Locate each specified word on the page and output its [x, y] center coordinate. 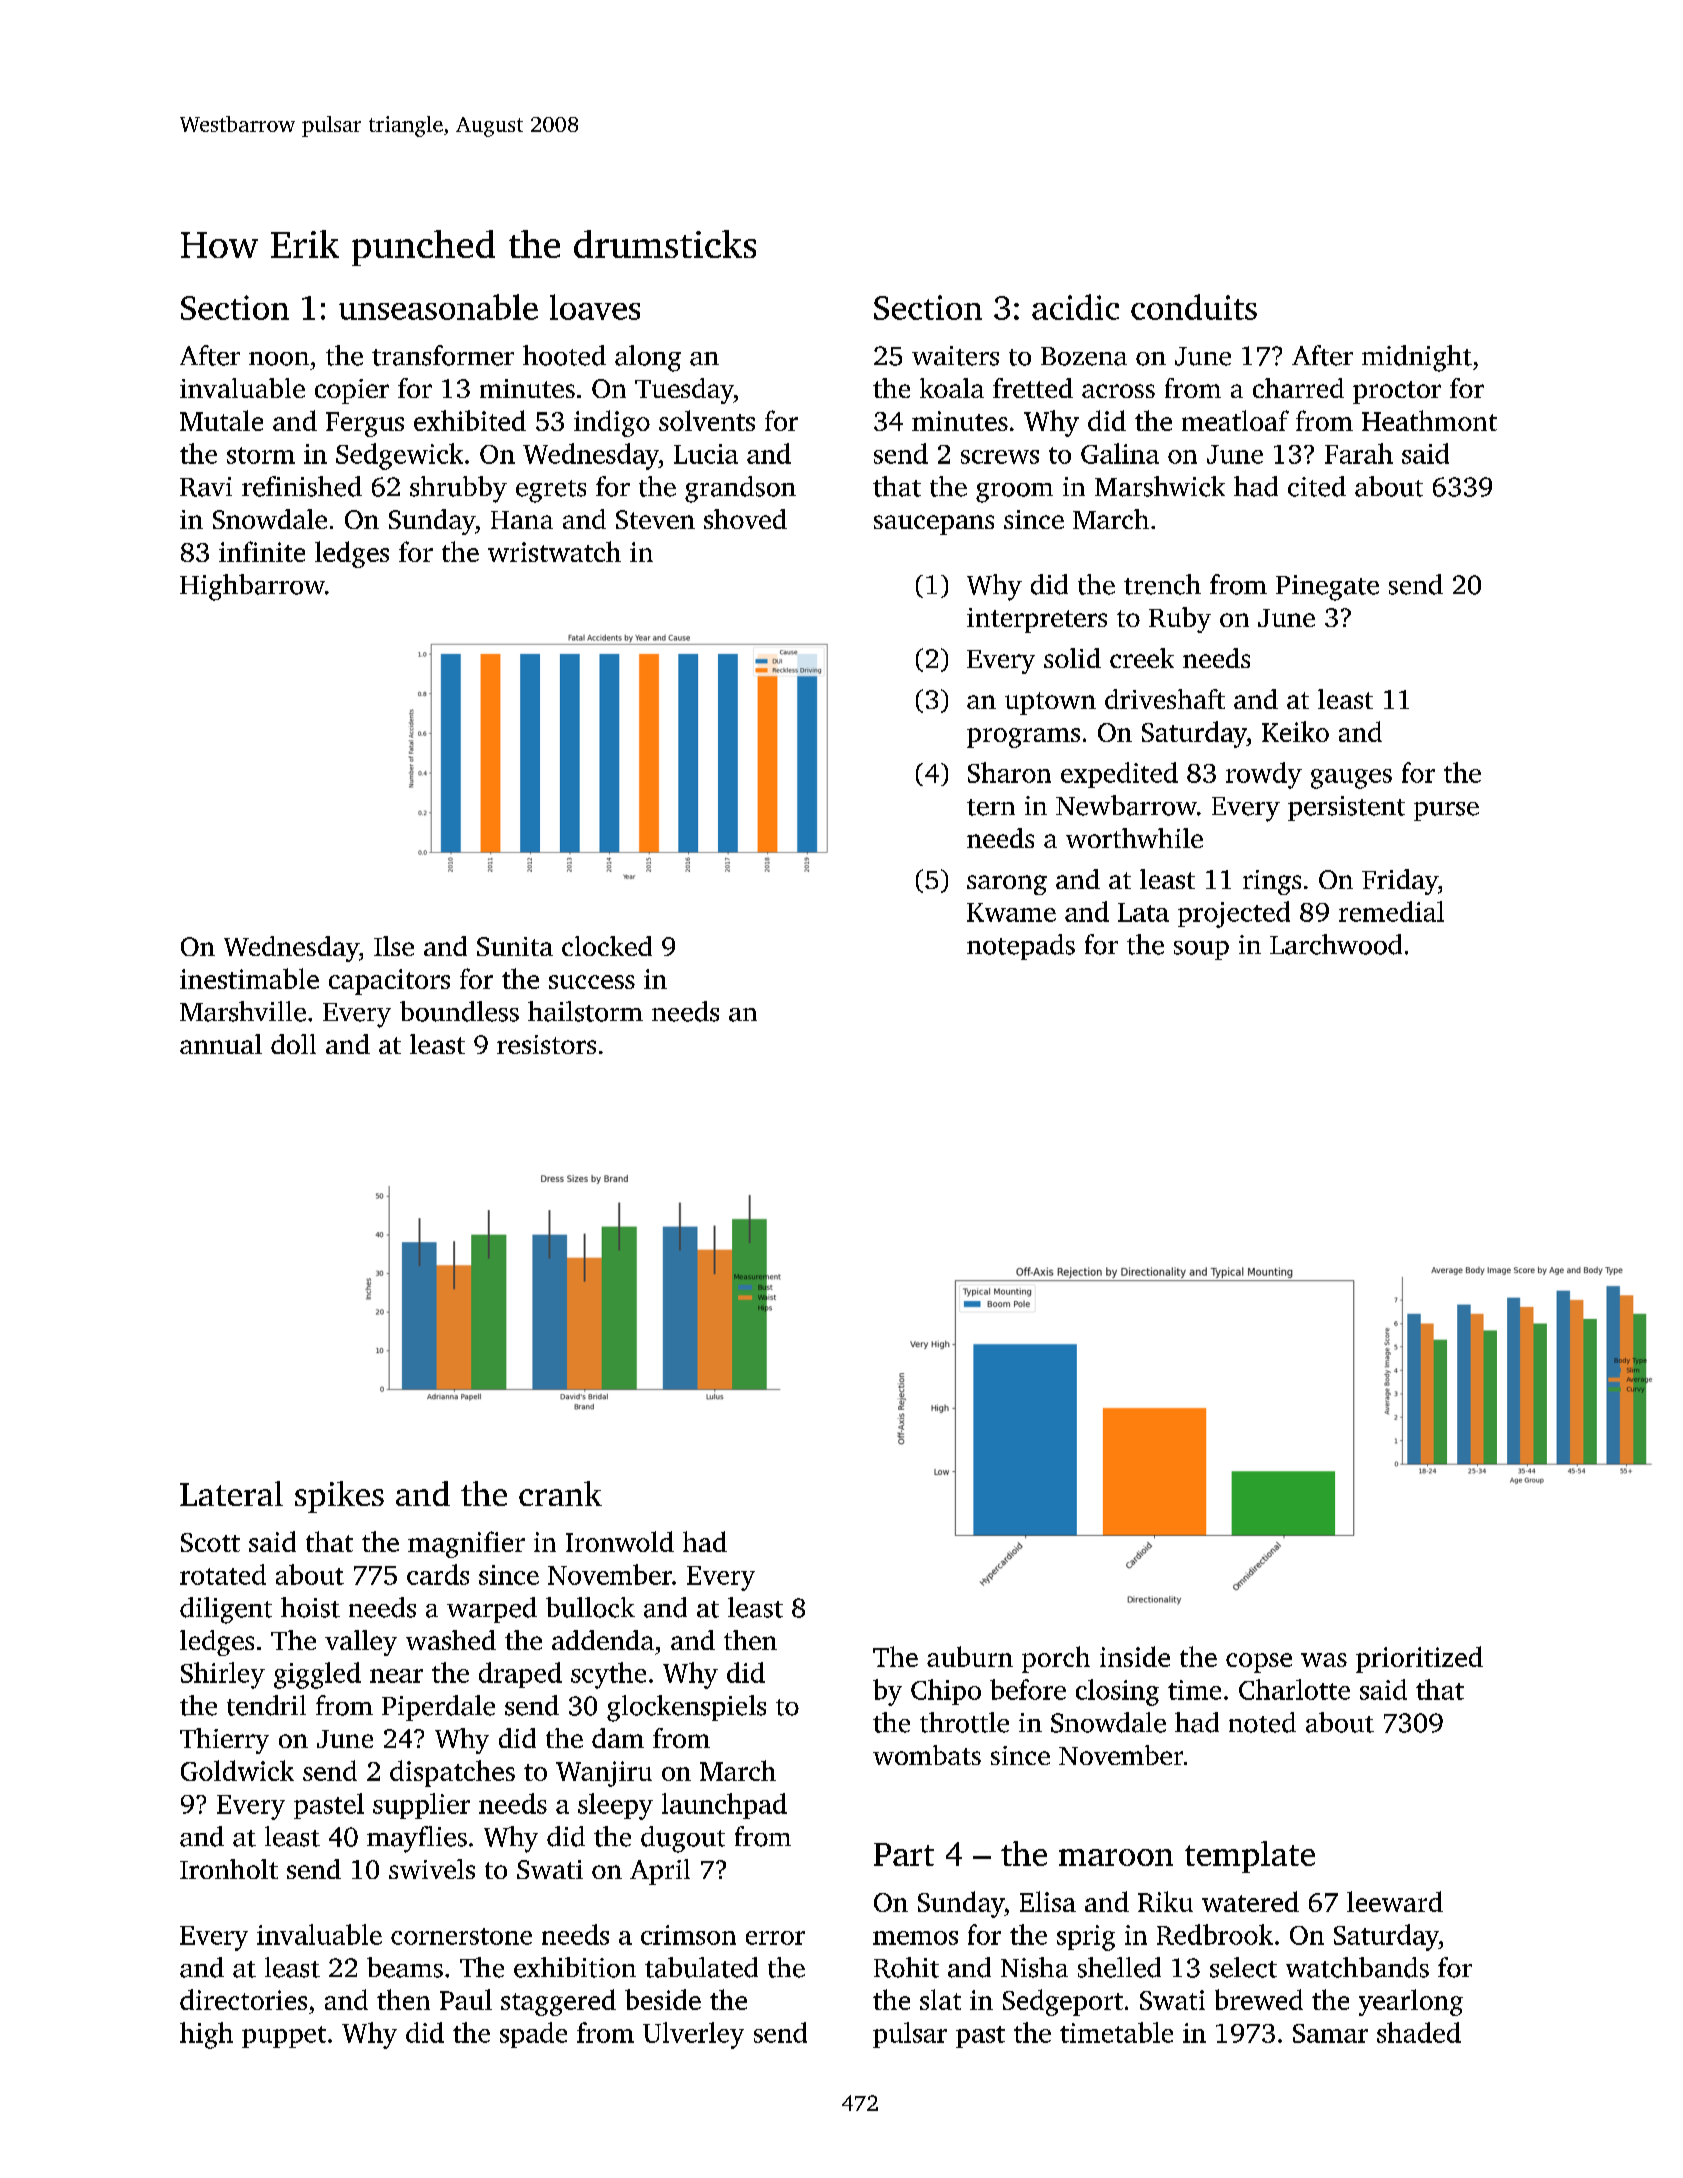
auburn [970, 1656]
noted [1262, 1722]
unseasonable [438, 307]
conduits [1194, 307]
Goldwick [237, 1770]
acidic [1075, 307]
